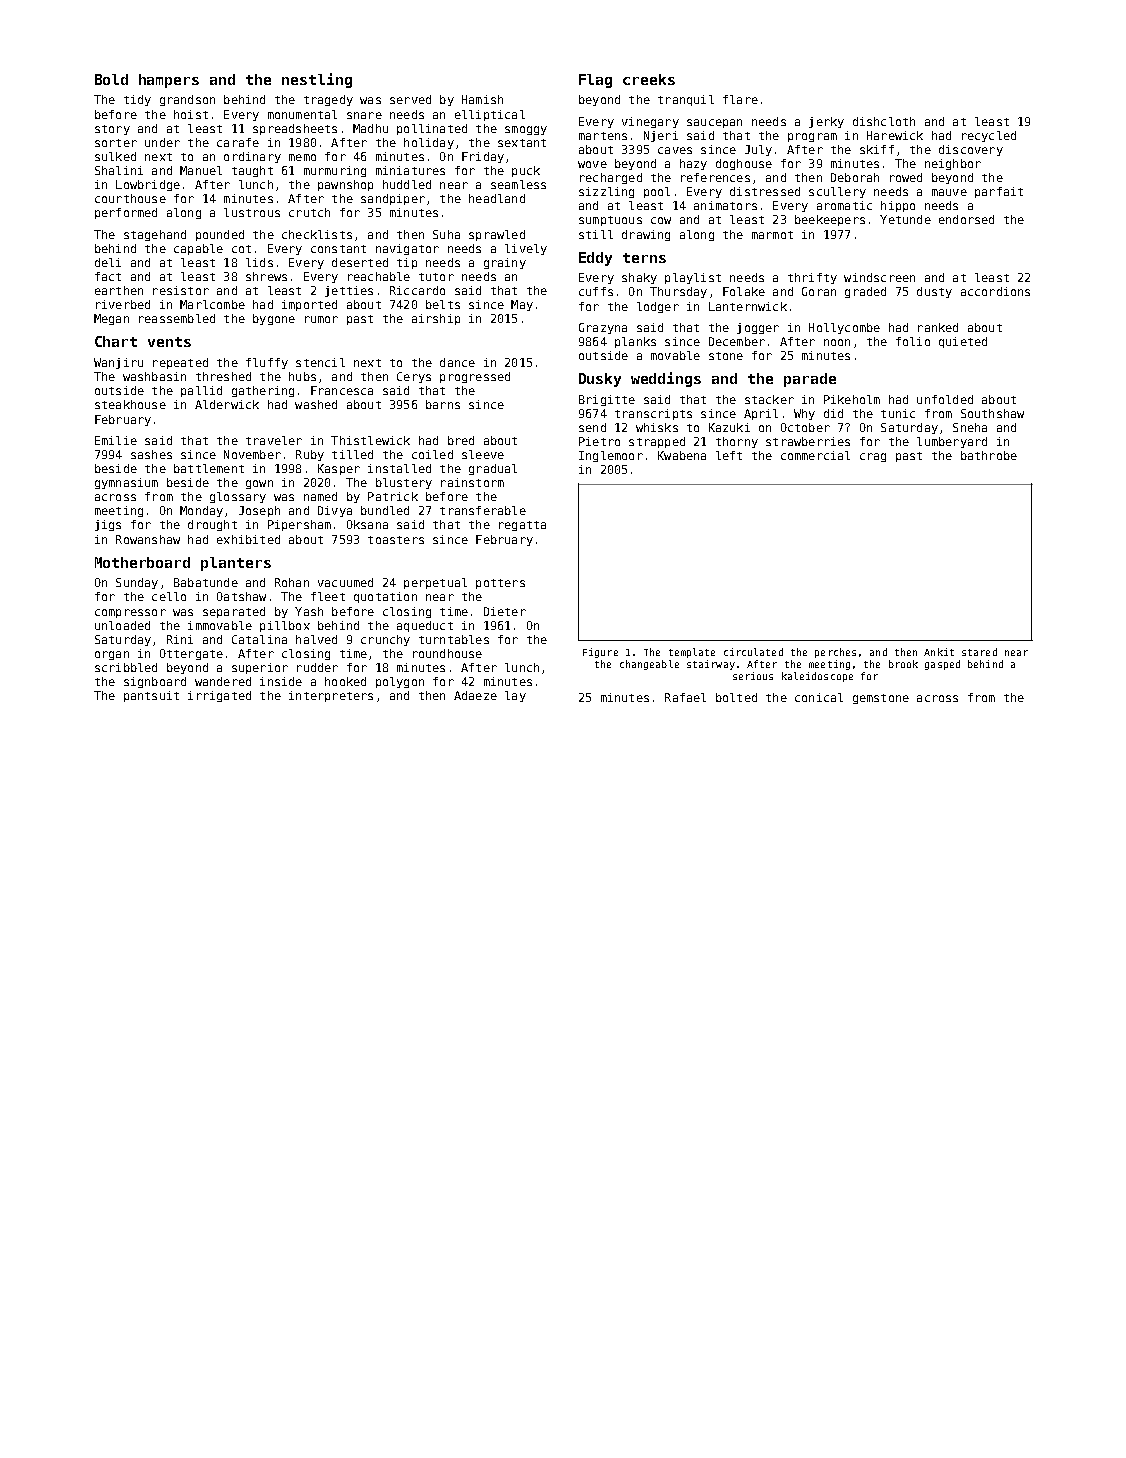  What do you see at coordinates (945, 399) in the screenshot?
I see `unfolded` at bounding box center [945, 399].
